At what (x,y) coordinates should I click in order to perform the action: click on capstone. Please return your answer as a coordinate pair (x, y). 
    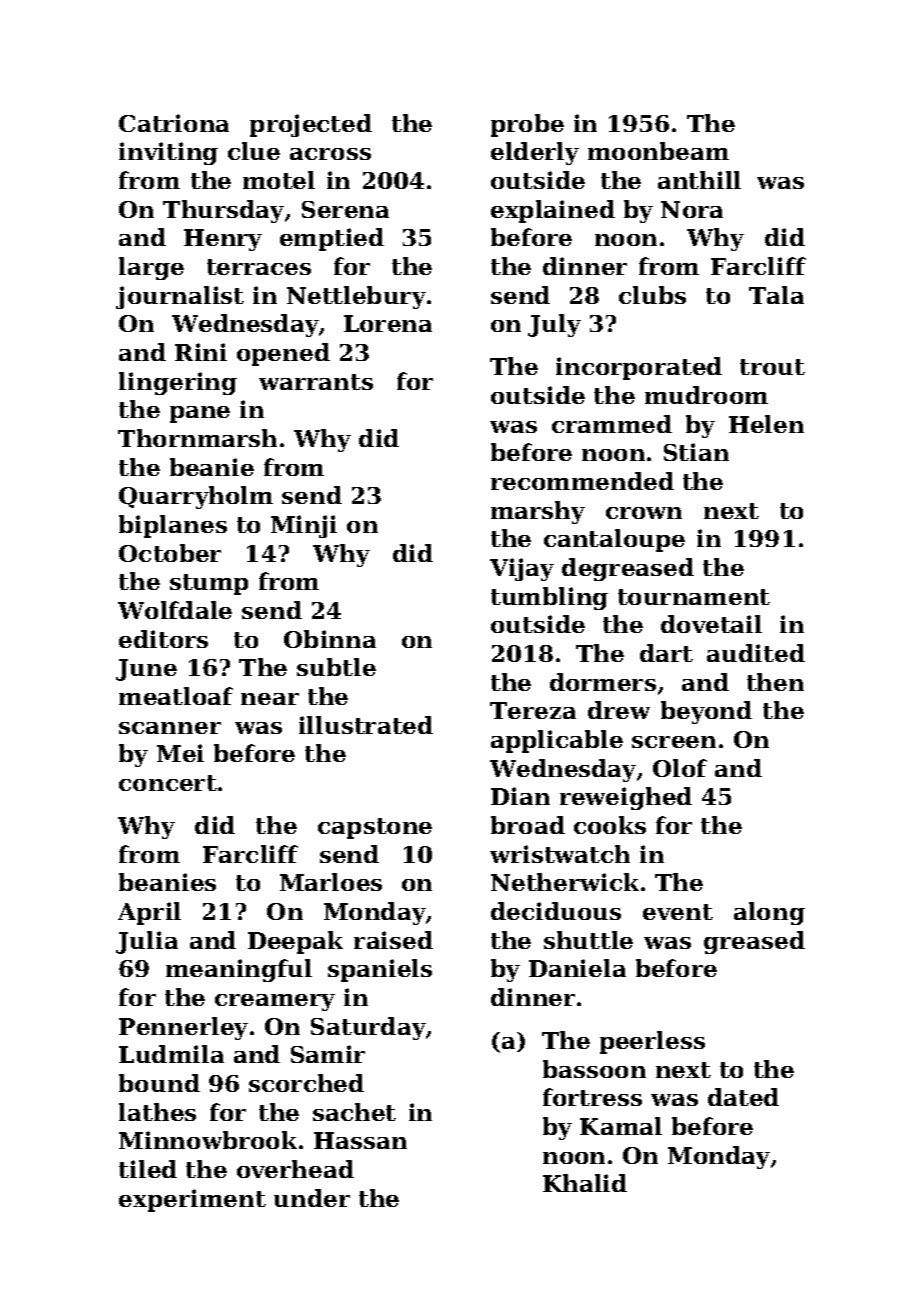
    Looking at the image, I should click on (375, 828).
